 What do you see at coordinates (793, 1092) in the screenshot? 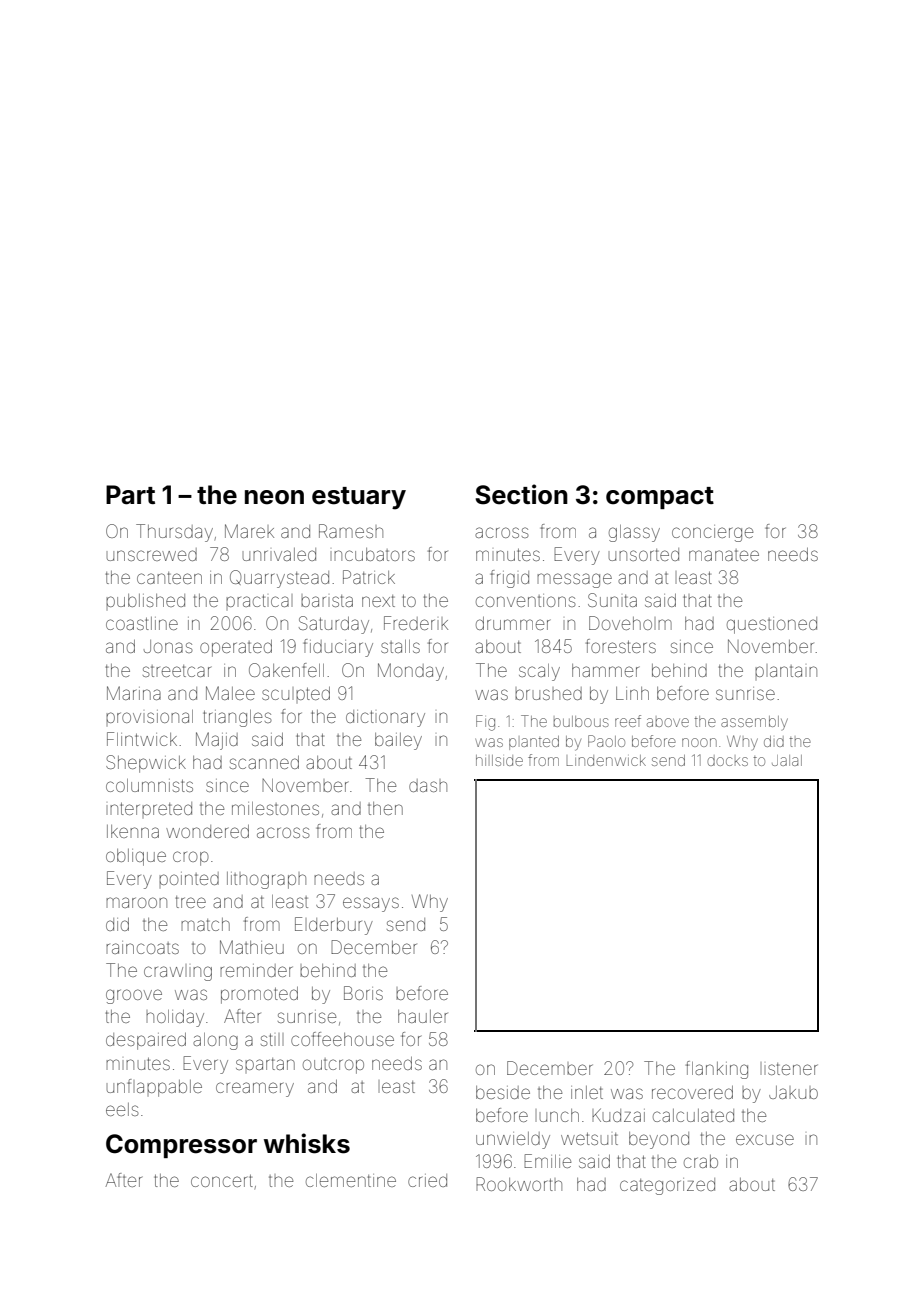
I see `Jakub` at bounding box center [793, 1092].
